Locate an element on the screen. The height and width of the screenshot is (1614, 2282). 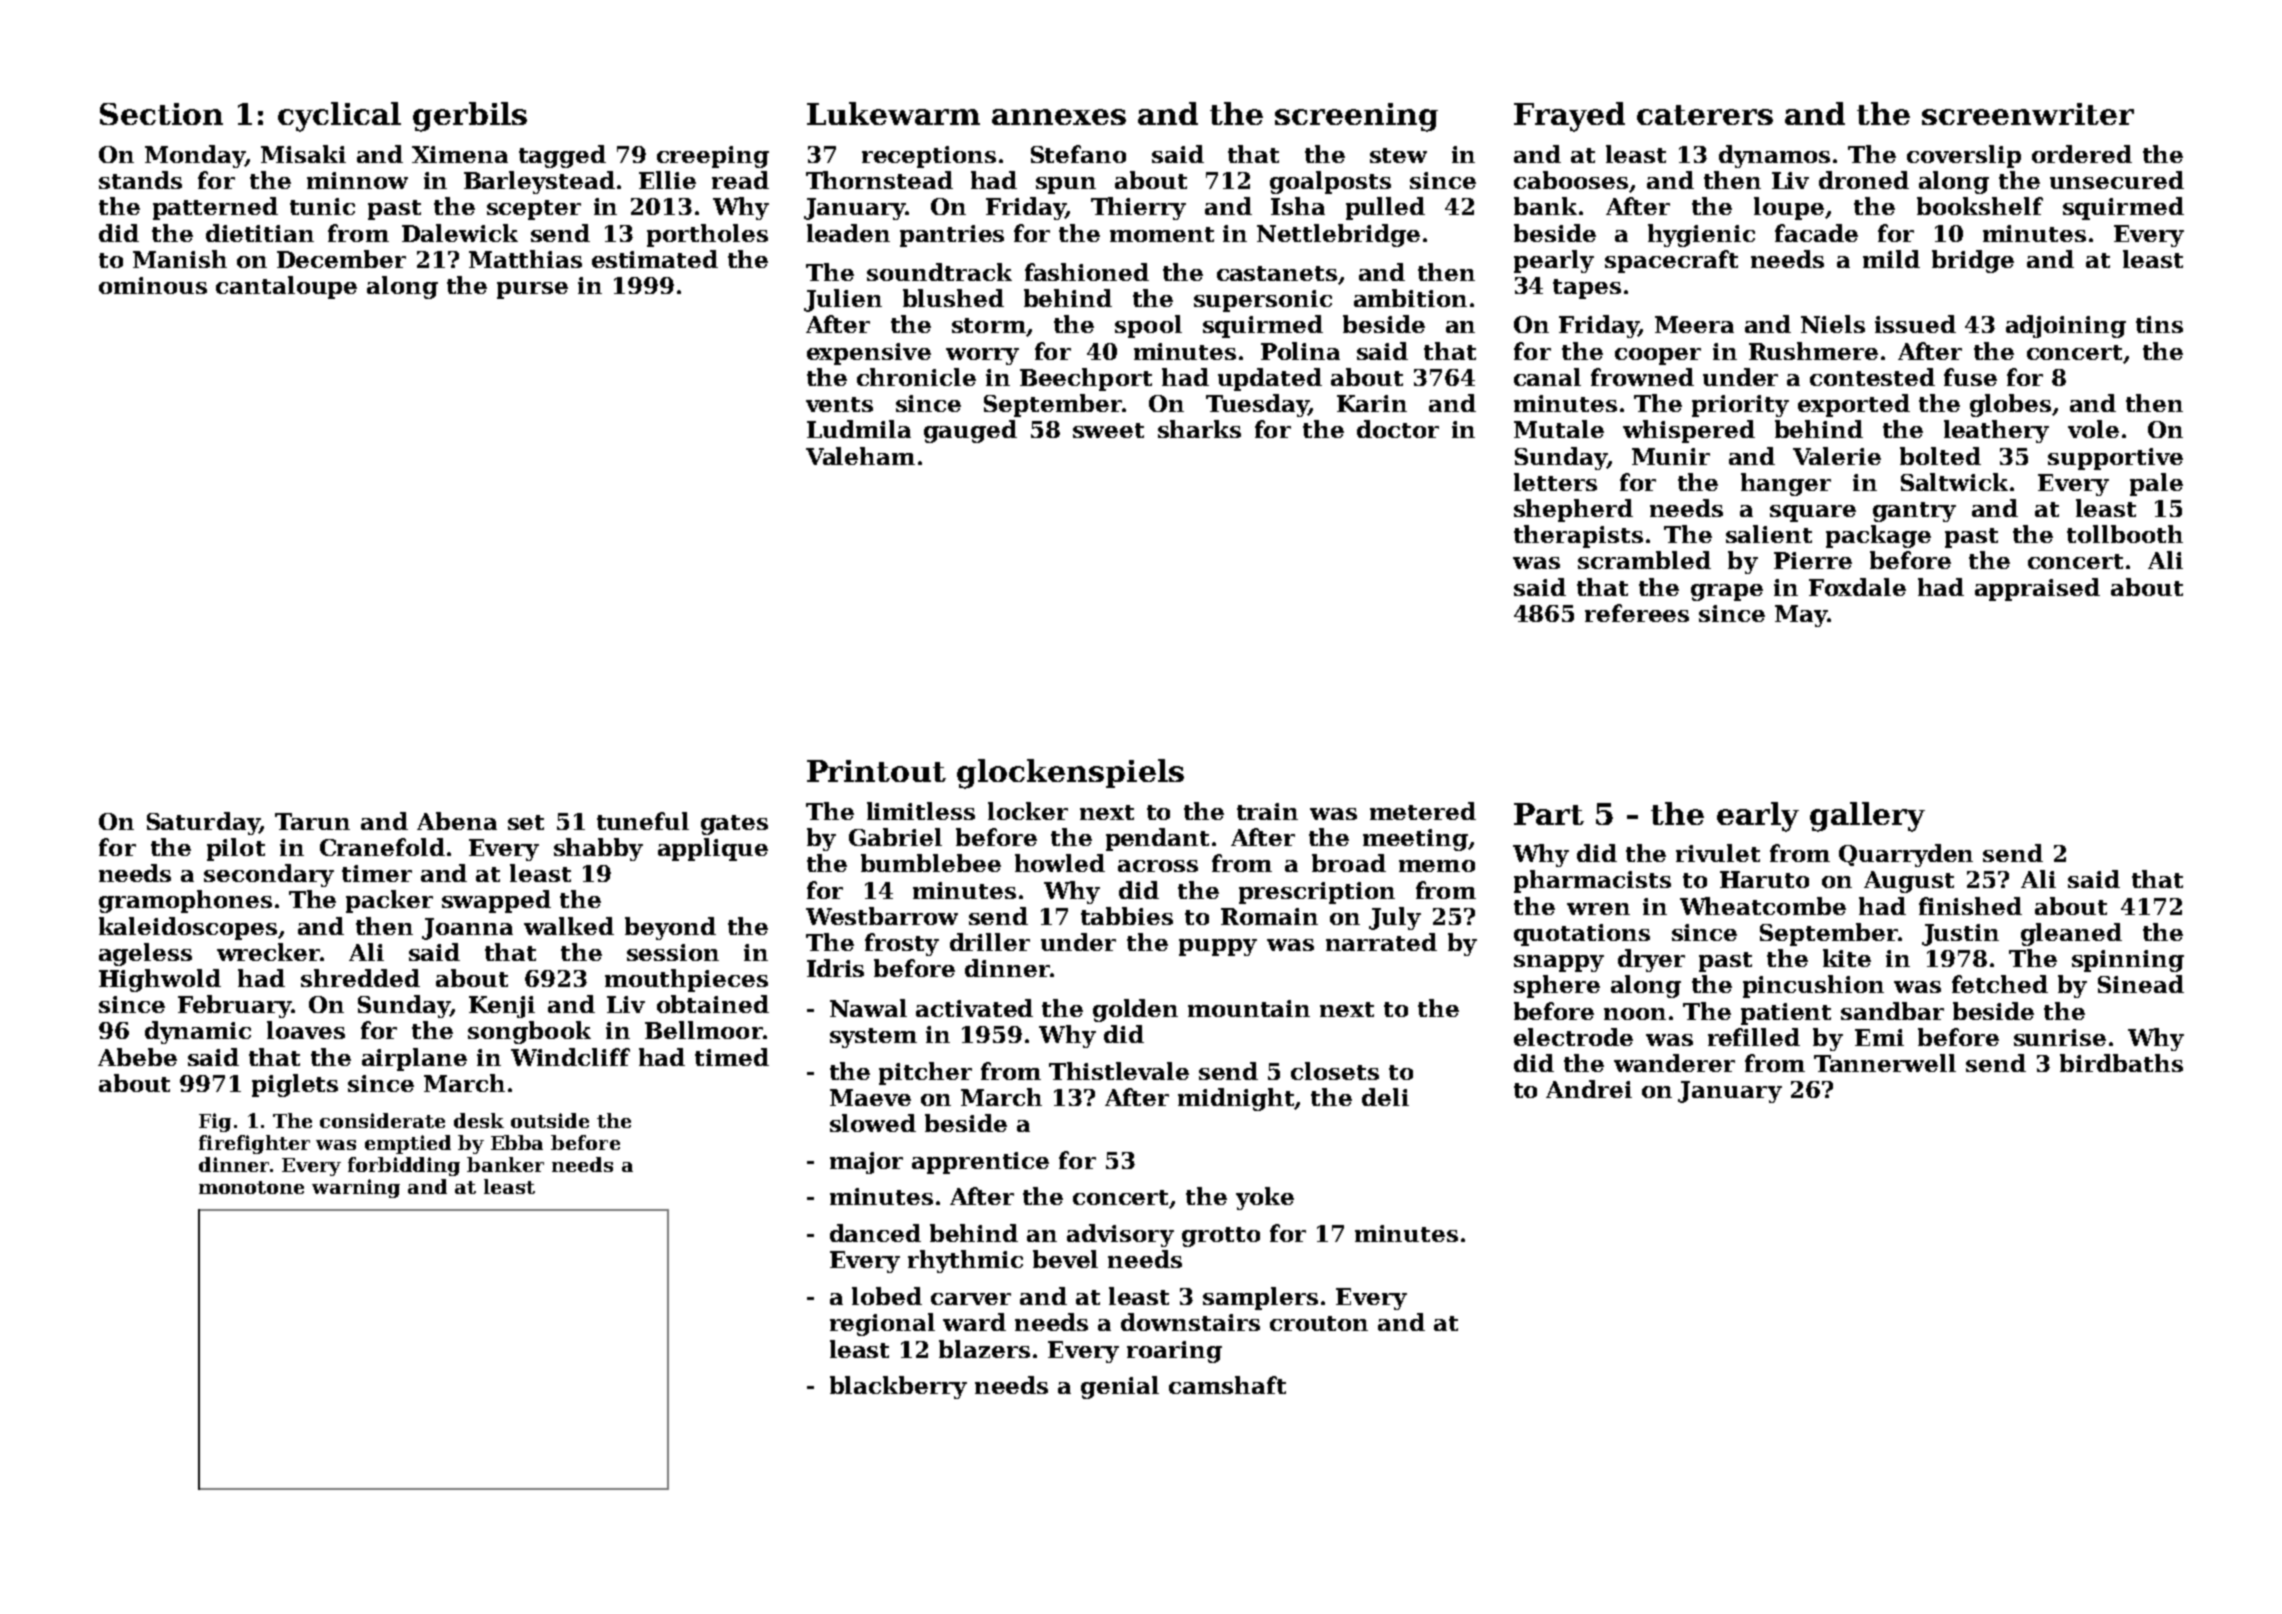
blackberry is located at coordinates (898, 1387).
